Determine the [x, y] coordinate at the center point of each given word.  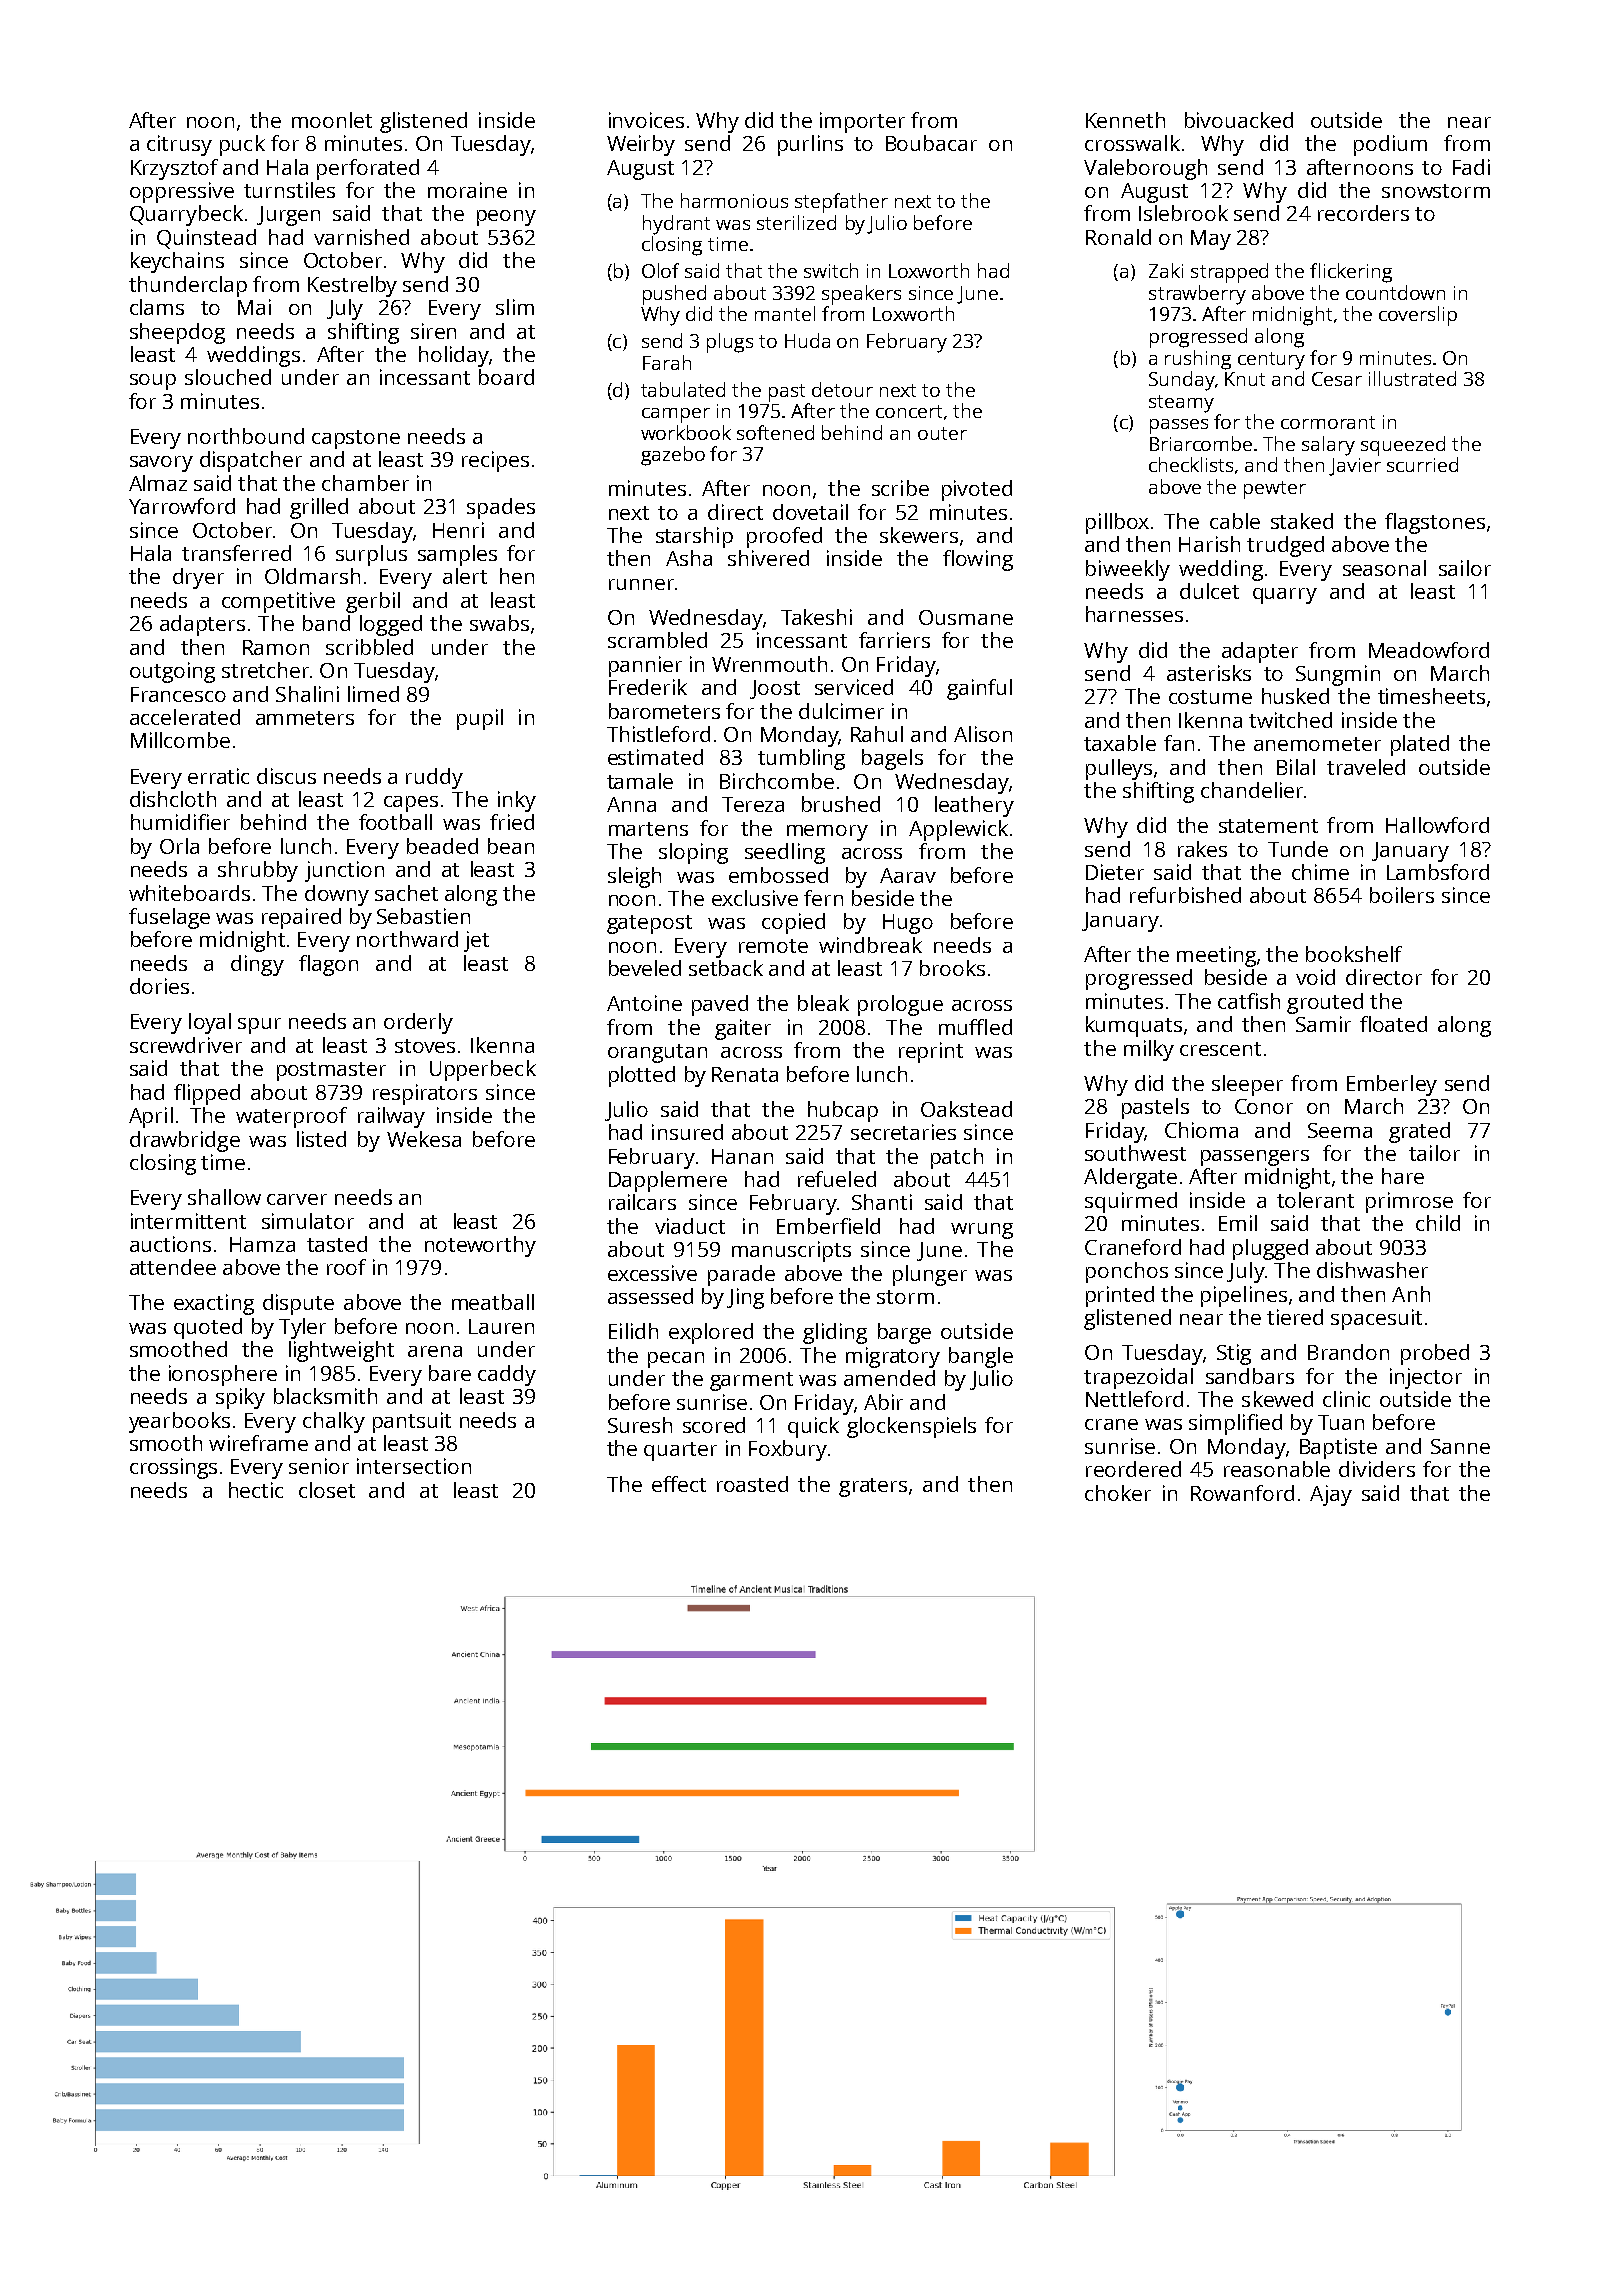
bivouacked [1239, 120]
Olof [660, 270]
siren [433, 331]
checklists [1191, 464]
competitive [278, 602]
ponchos [1127, 1272]
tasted [337, 1244]
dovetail [810, 512]
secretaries [903, 1132]
